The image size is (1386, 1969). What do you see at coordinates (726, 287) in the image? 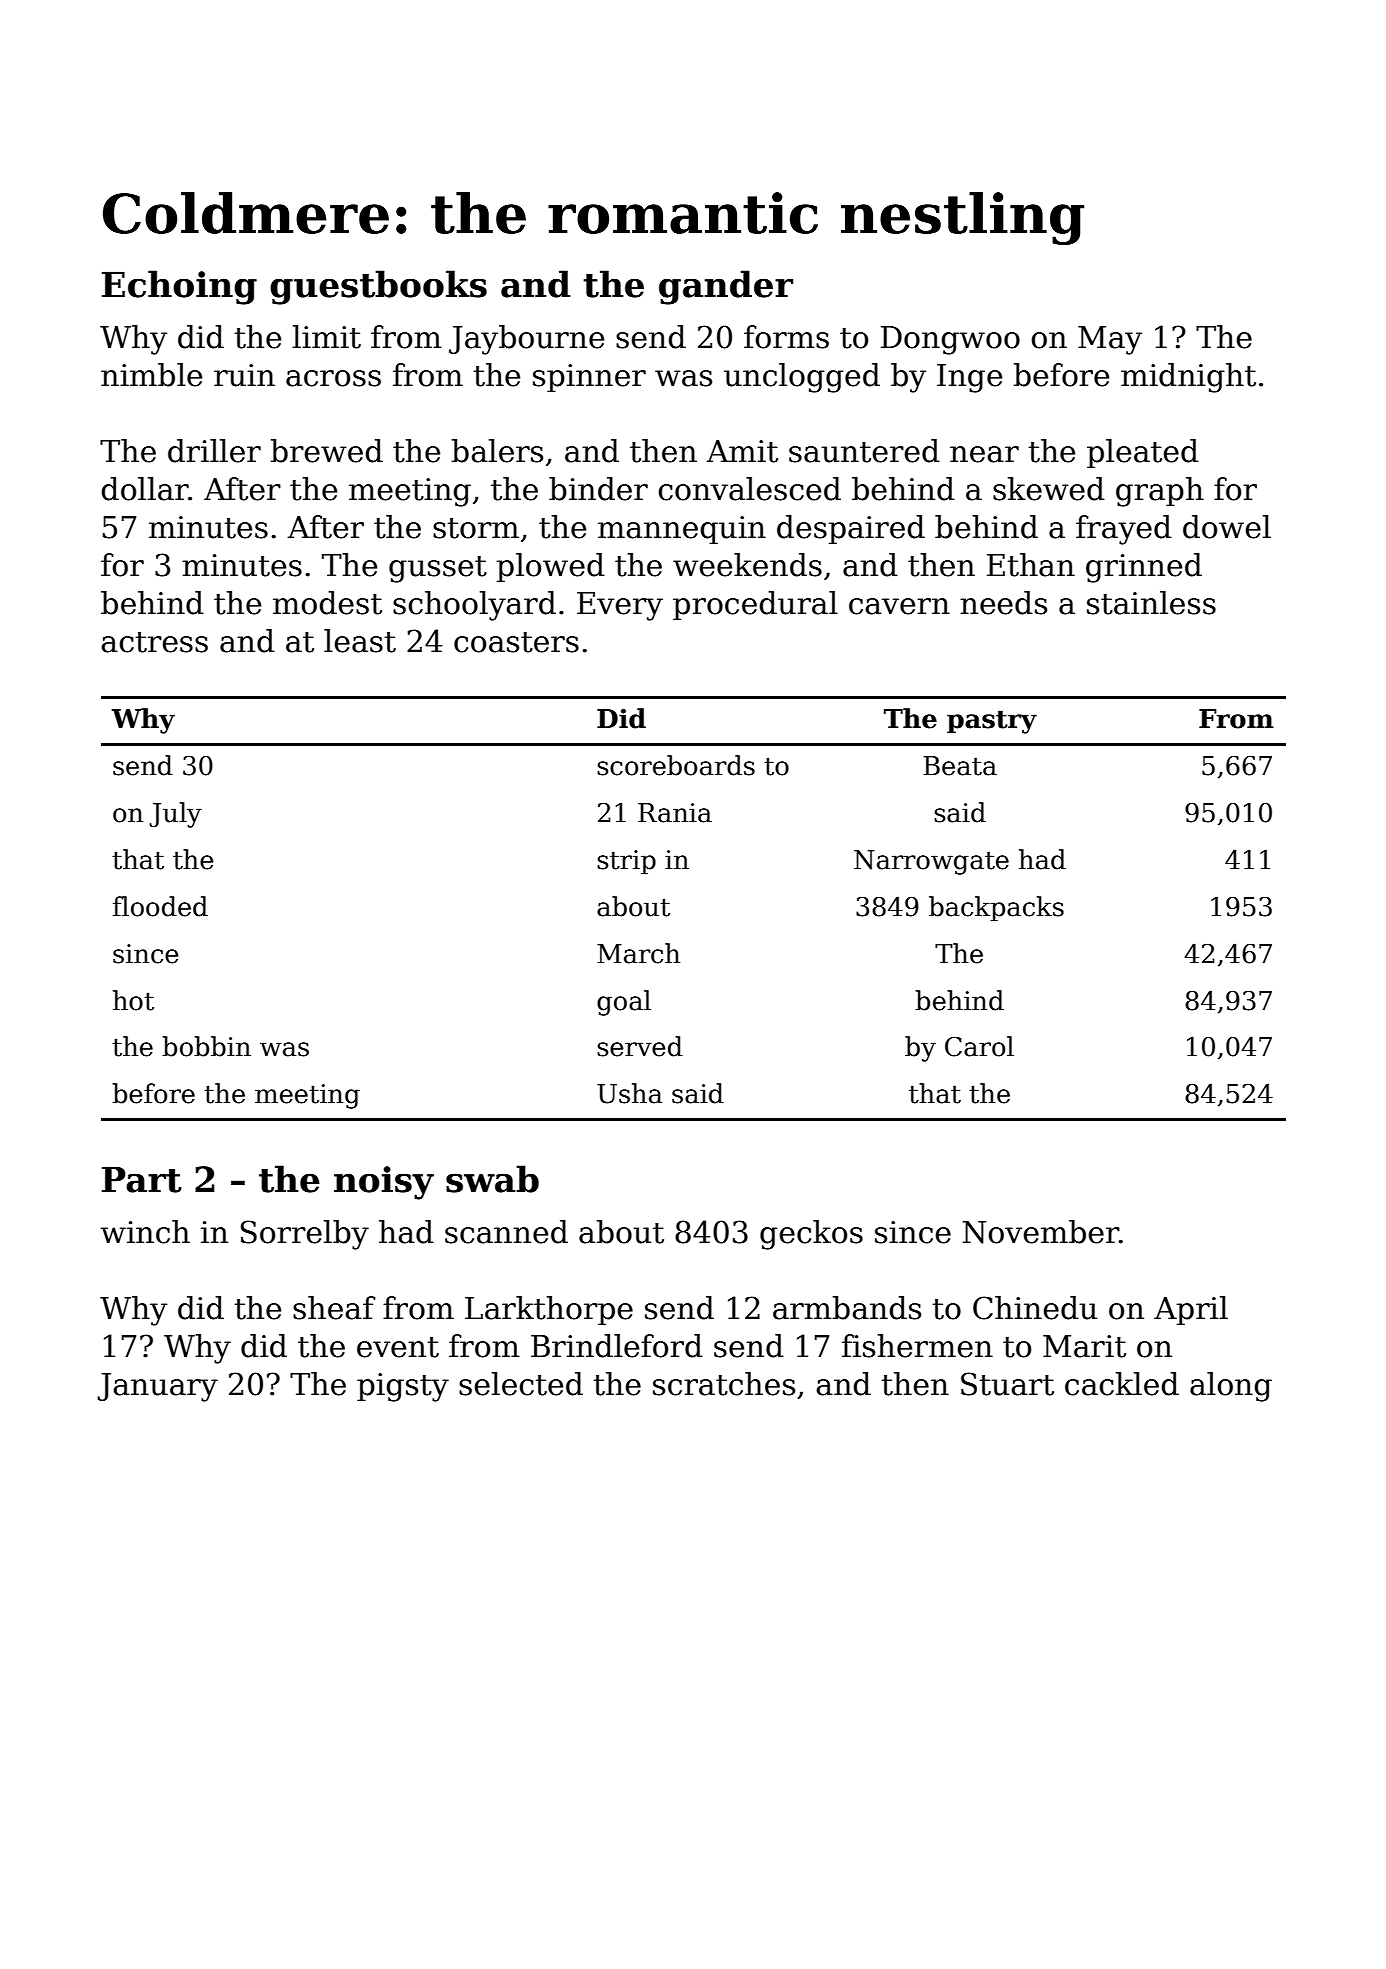
I see `gander` at bounding box center [726, 287].
